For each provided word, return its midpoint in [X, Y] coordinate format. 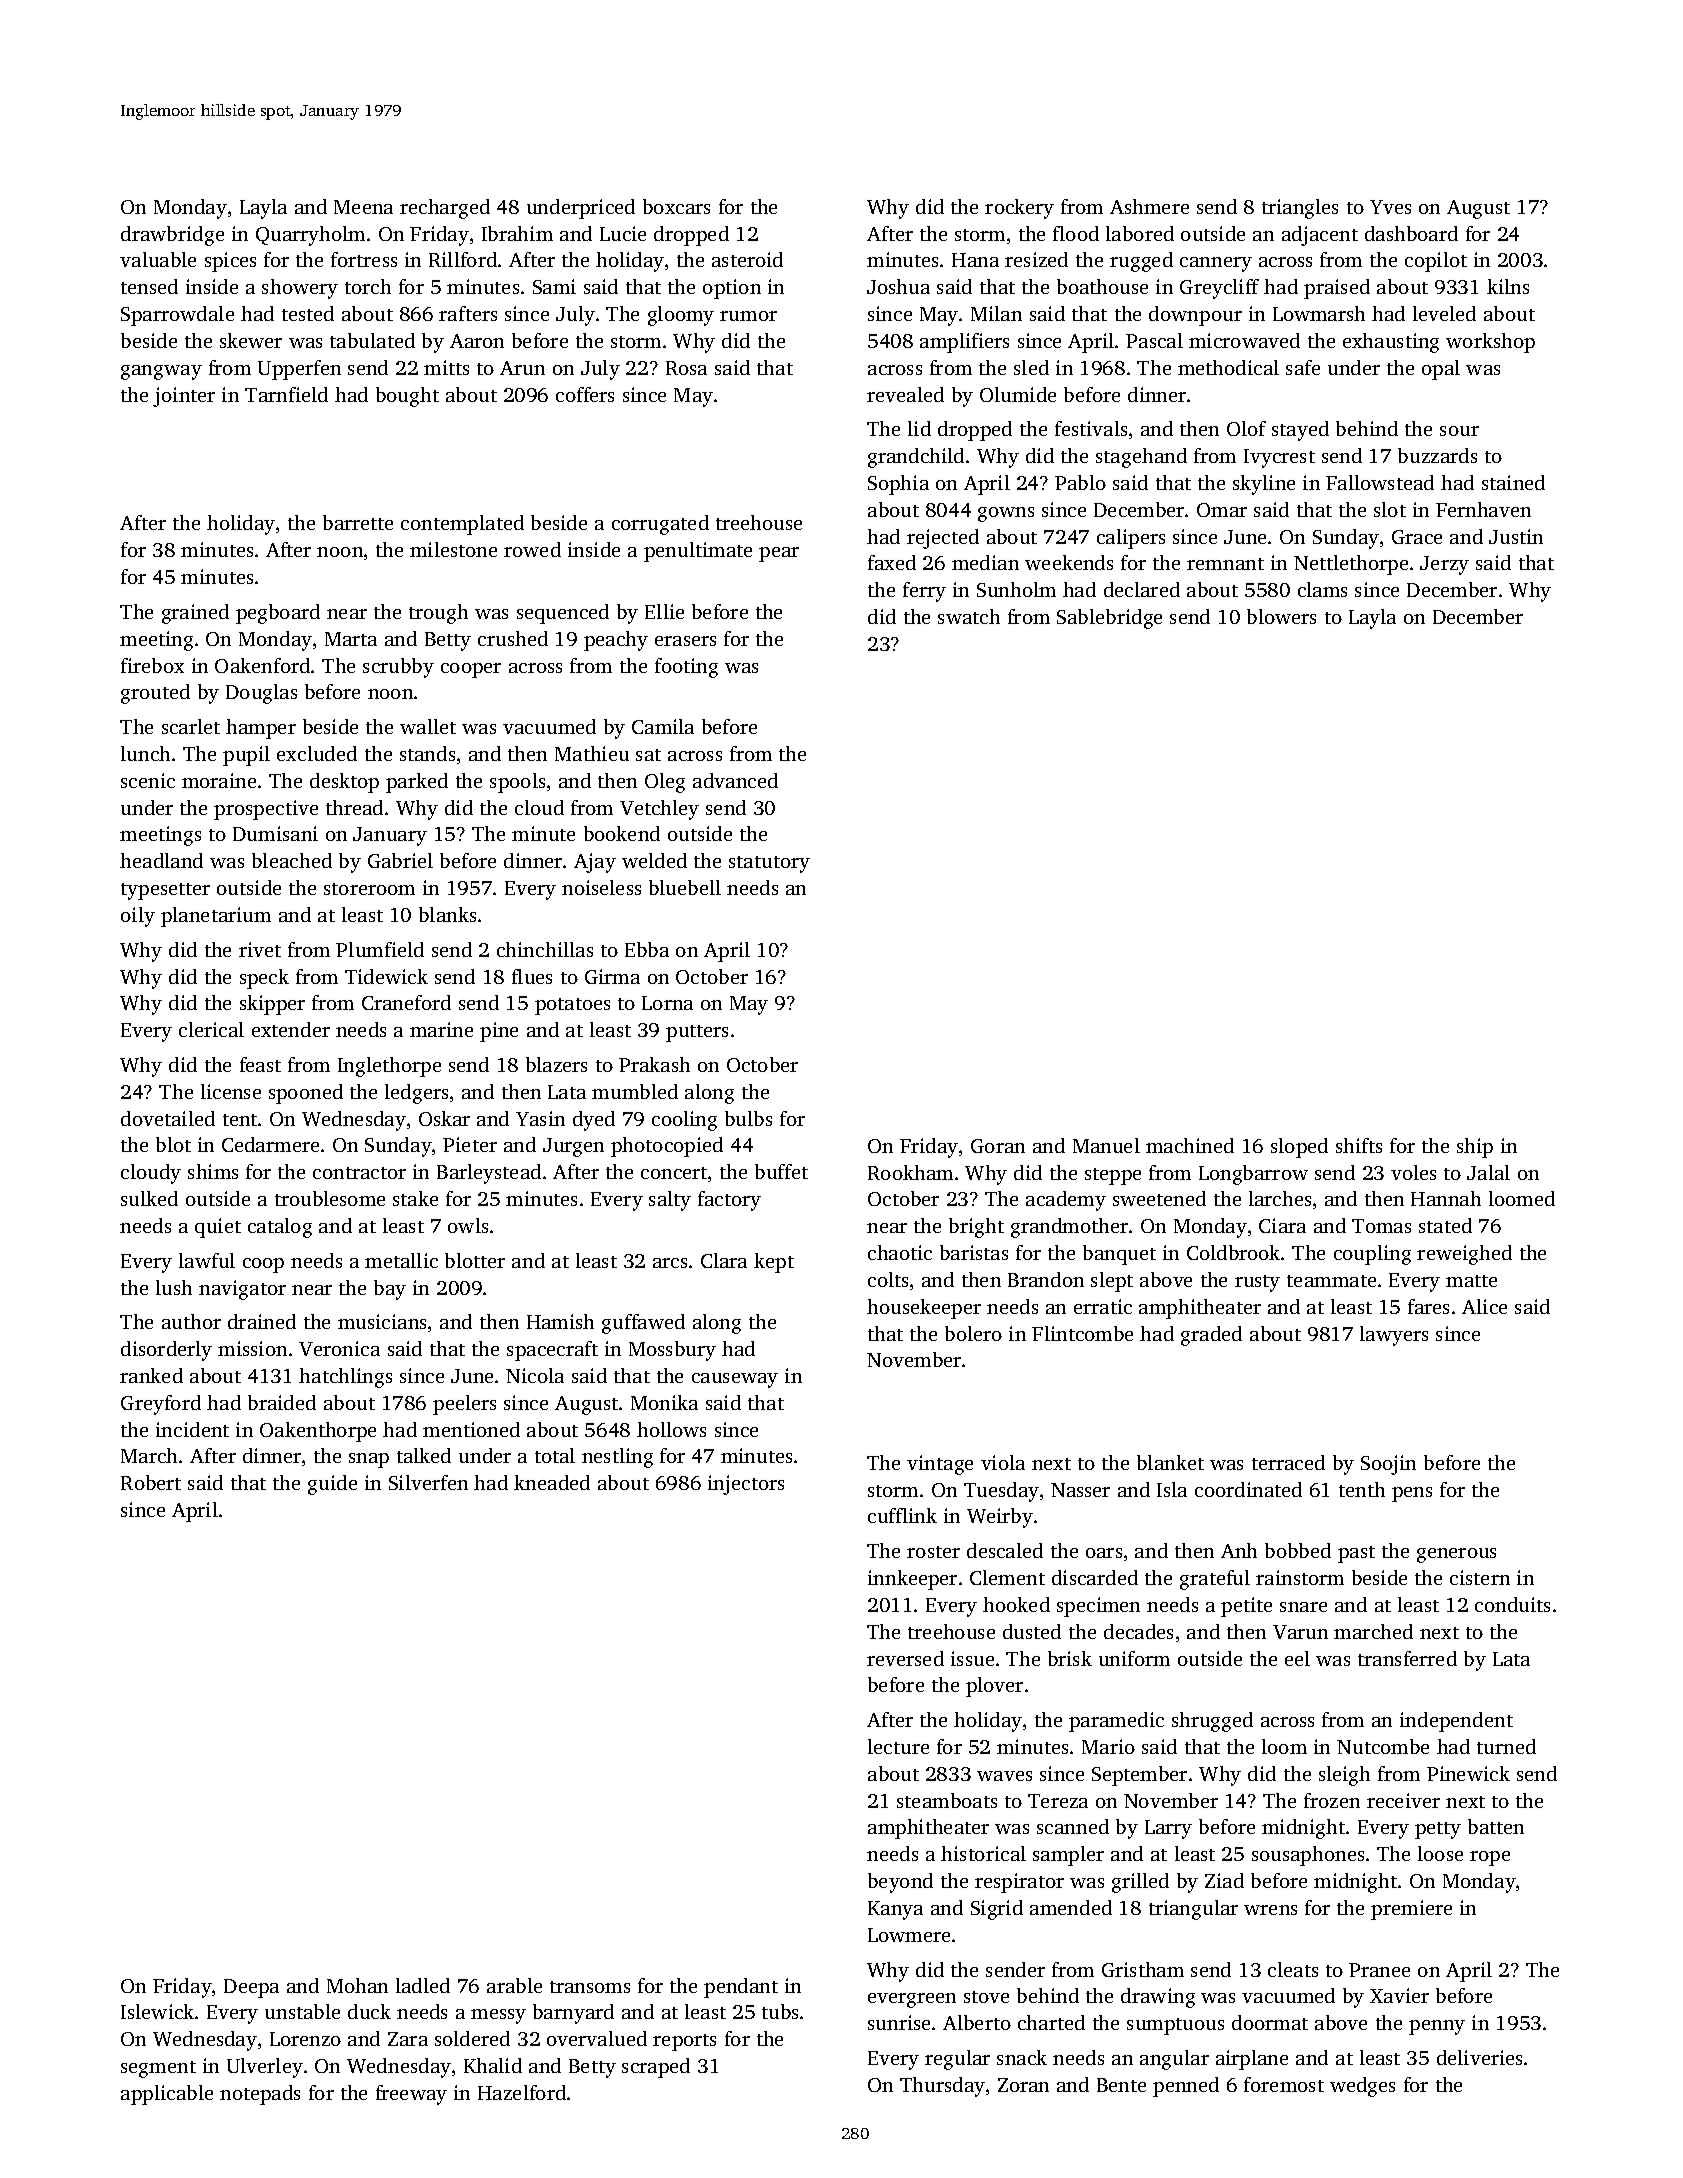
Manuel [1106, 1145]
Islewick [157, 2011]
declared [1142, 589]
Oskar [444, 1118]
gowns [1006, 514]
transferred [1407, 1658]
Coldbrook [1234, 1252]
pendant [741, 1988]
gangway [161, 372]
